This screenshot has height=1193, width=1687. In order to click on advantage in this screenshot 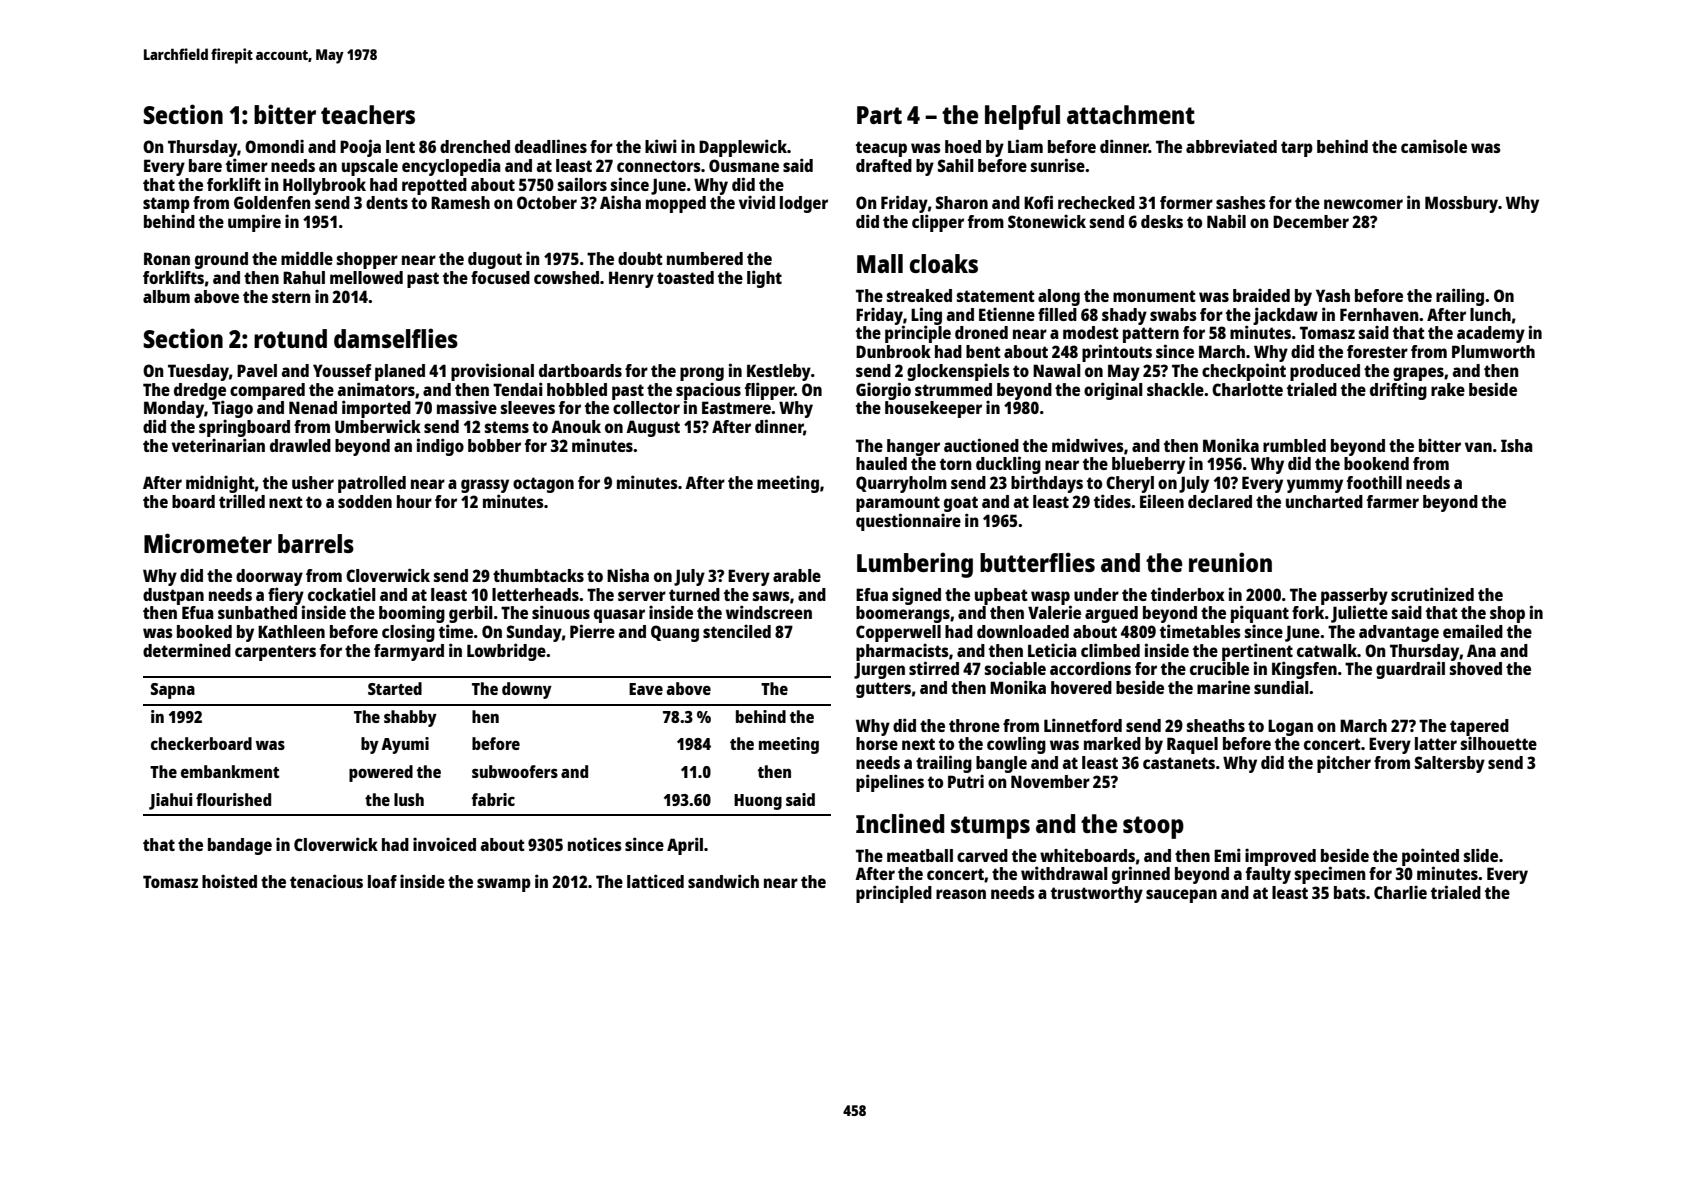, I will do `click(1399, 633)`.
